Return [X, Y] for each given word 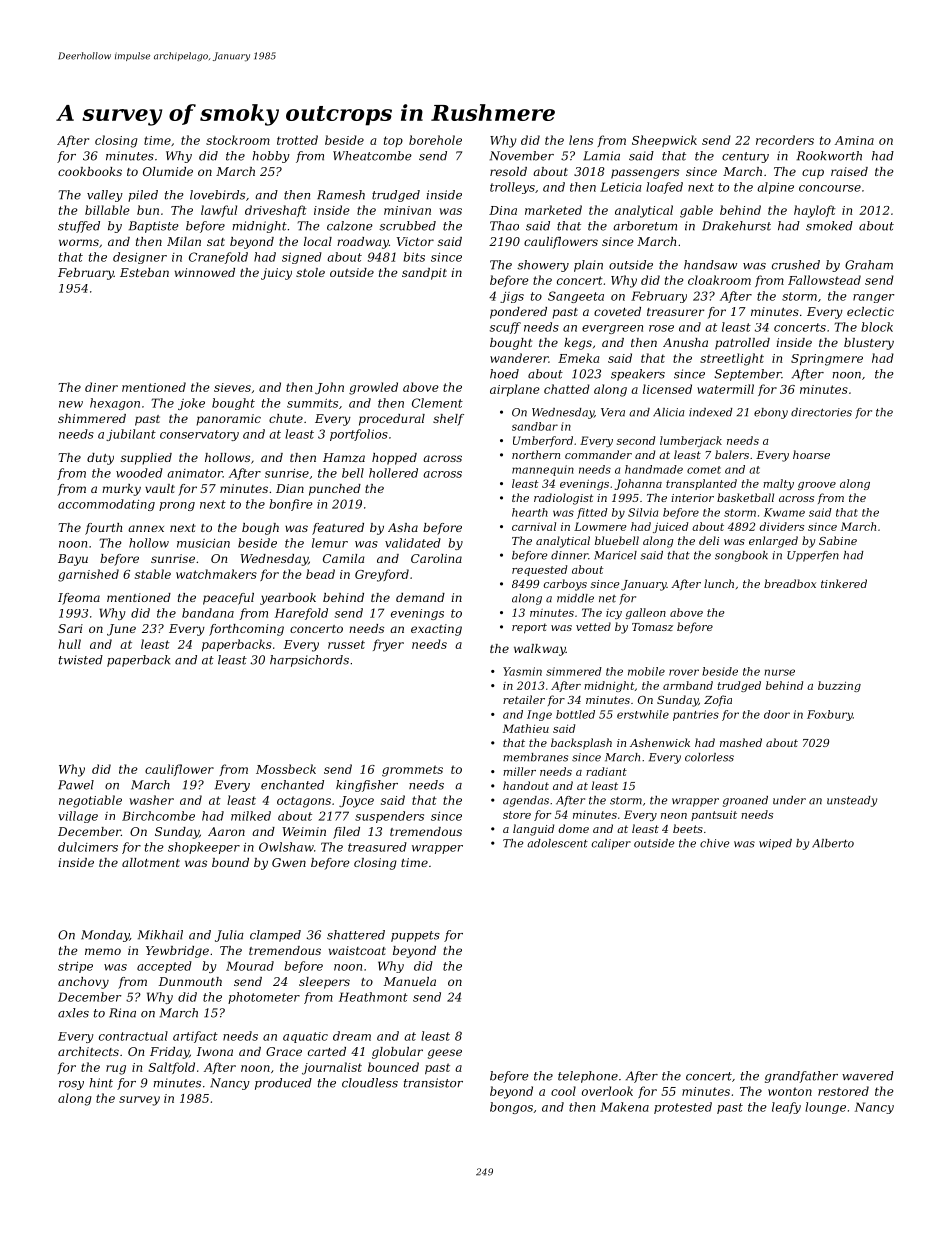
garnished [88, 575]
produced [283, 1084]
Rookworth [829, 156]
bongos [511, 1108]
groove [817, 486]
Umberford [543, 441]
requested [539, 570]
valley [105, 196]
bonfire [291, 505]
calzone [350, 226]
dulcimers [88, 847]
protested [683, 1108]
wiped [775, 844]
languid [533, 830]
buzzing [839, 686]
